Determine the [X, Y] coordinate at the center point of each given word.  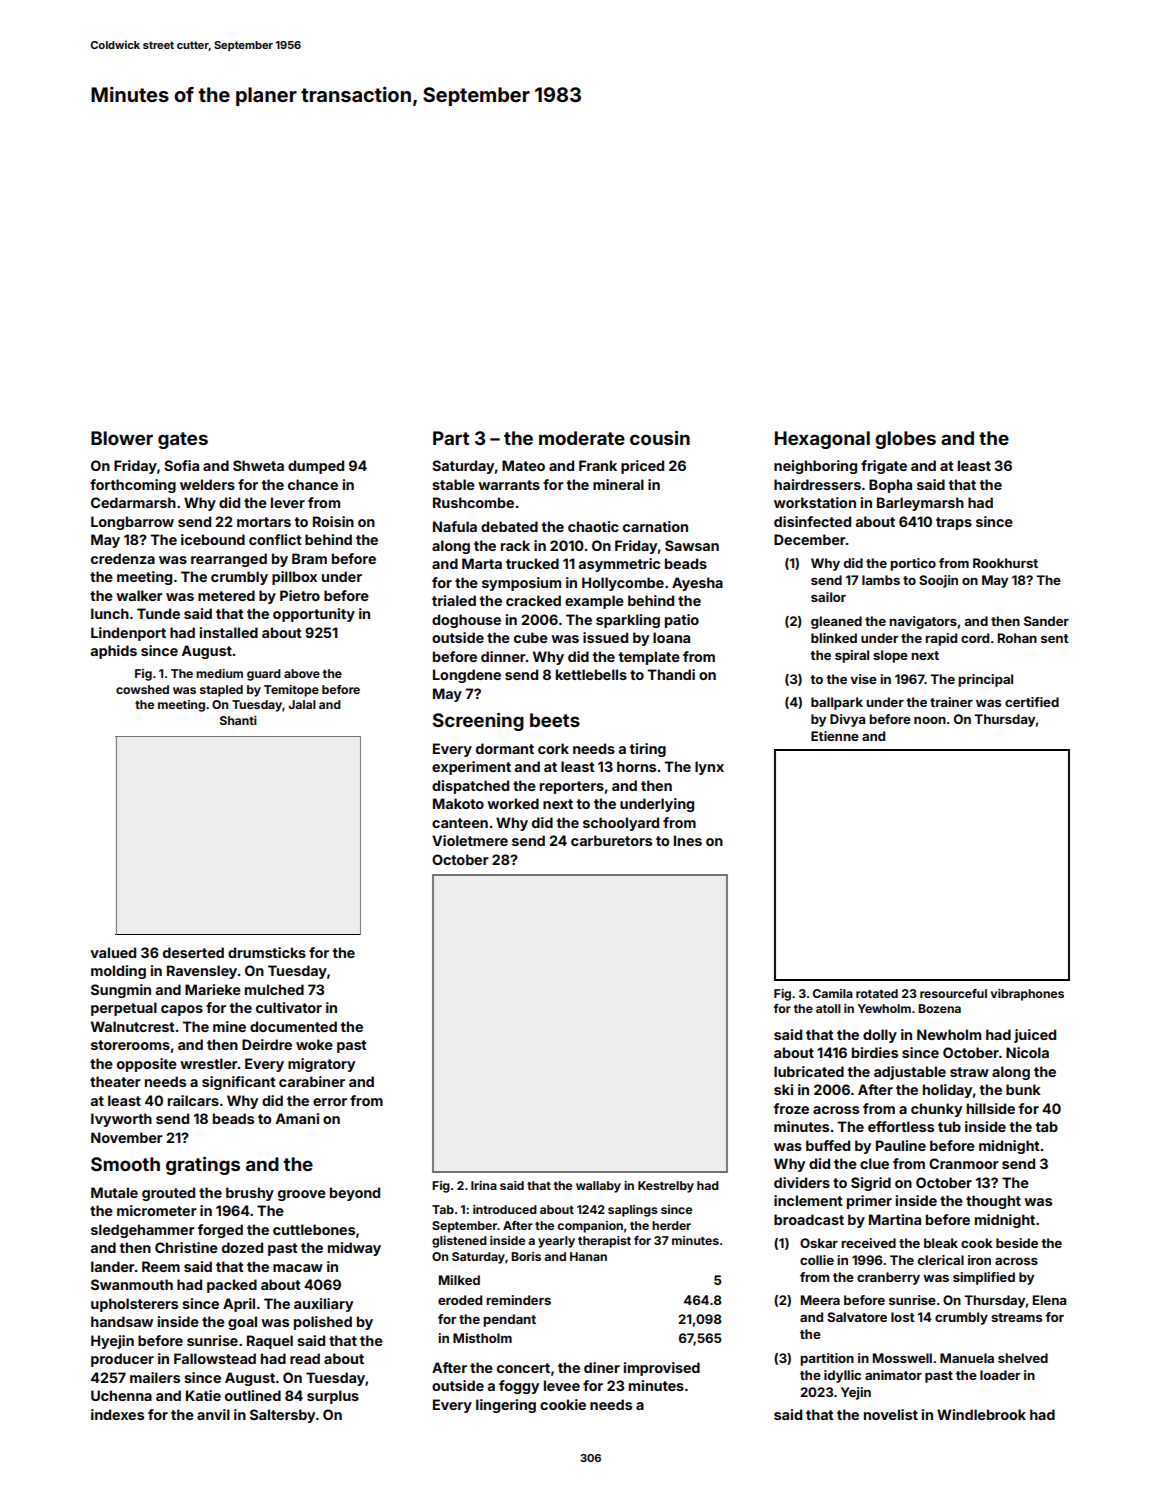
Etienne [835, 736]
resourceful [953, 993]
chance [313, 484]
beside [1017, 1243]
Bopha [890, 486]
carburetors [611, 840]
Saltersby [282, 1416]
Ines [688, 840]
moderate [582, 438]
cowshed [142, 689]
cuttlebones [314, 1229]
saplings [633, 1211]
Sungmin [121, 991]
